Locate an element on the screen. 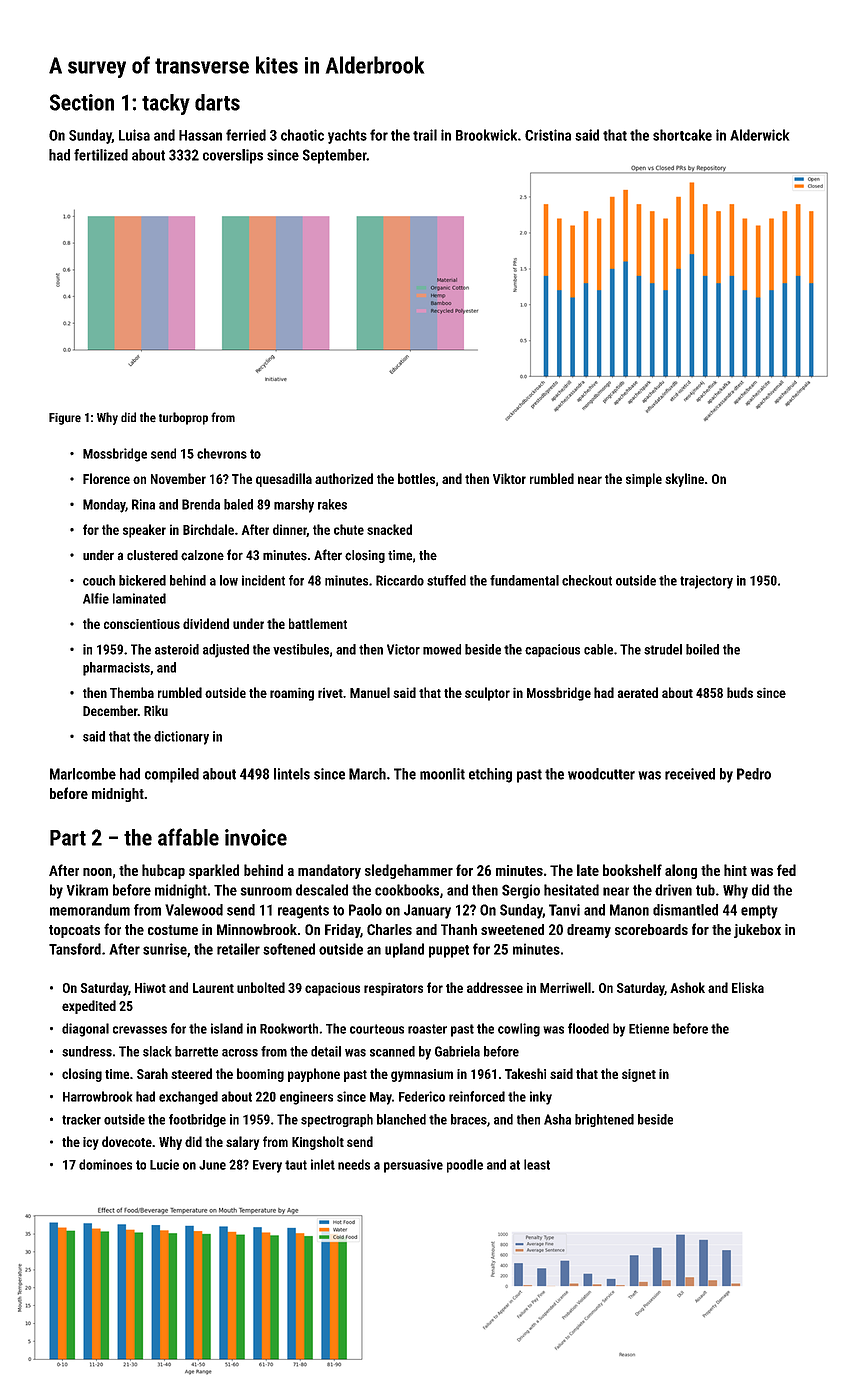  fertilized is located at coordinates (101, 155).
